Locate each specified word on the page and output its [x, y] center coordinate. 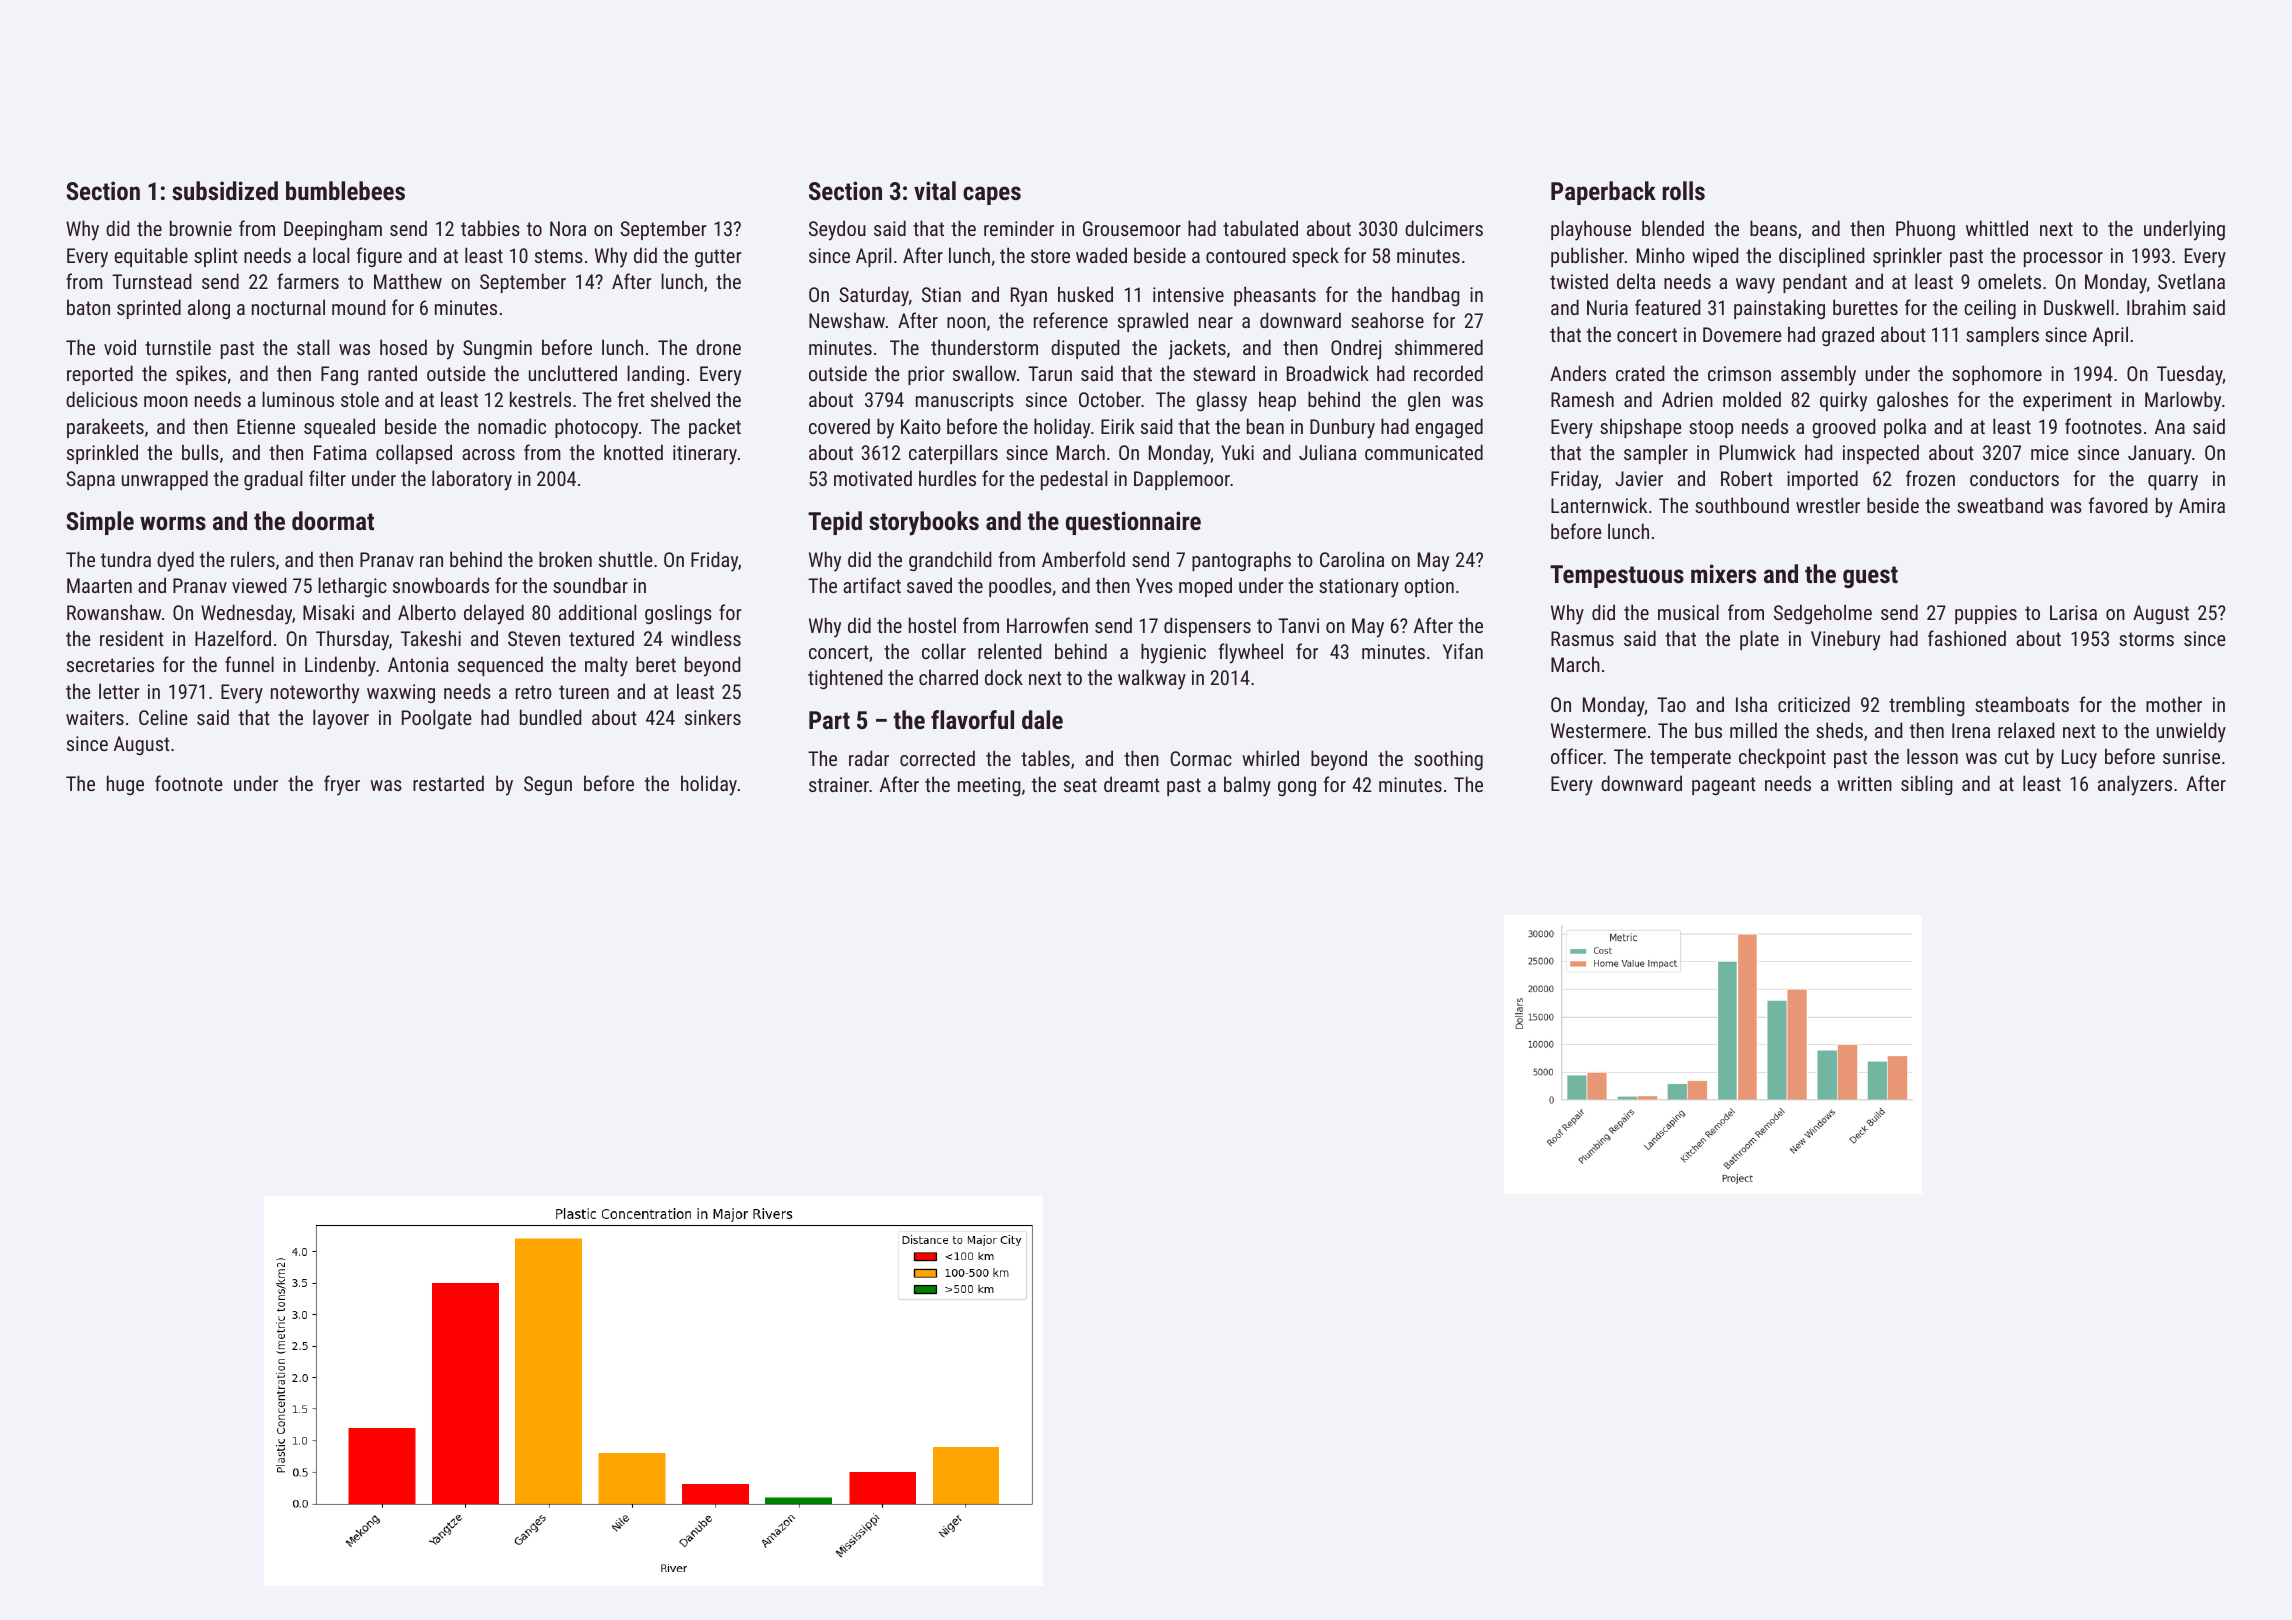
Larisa [2073, 612]
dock [1004, 677]
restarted [448, 783]
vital [935, 190]
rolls [1684, 190]
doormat [333, 520]
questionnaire [1133, 523]
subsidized [225, 190]
